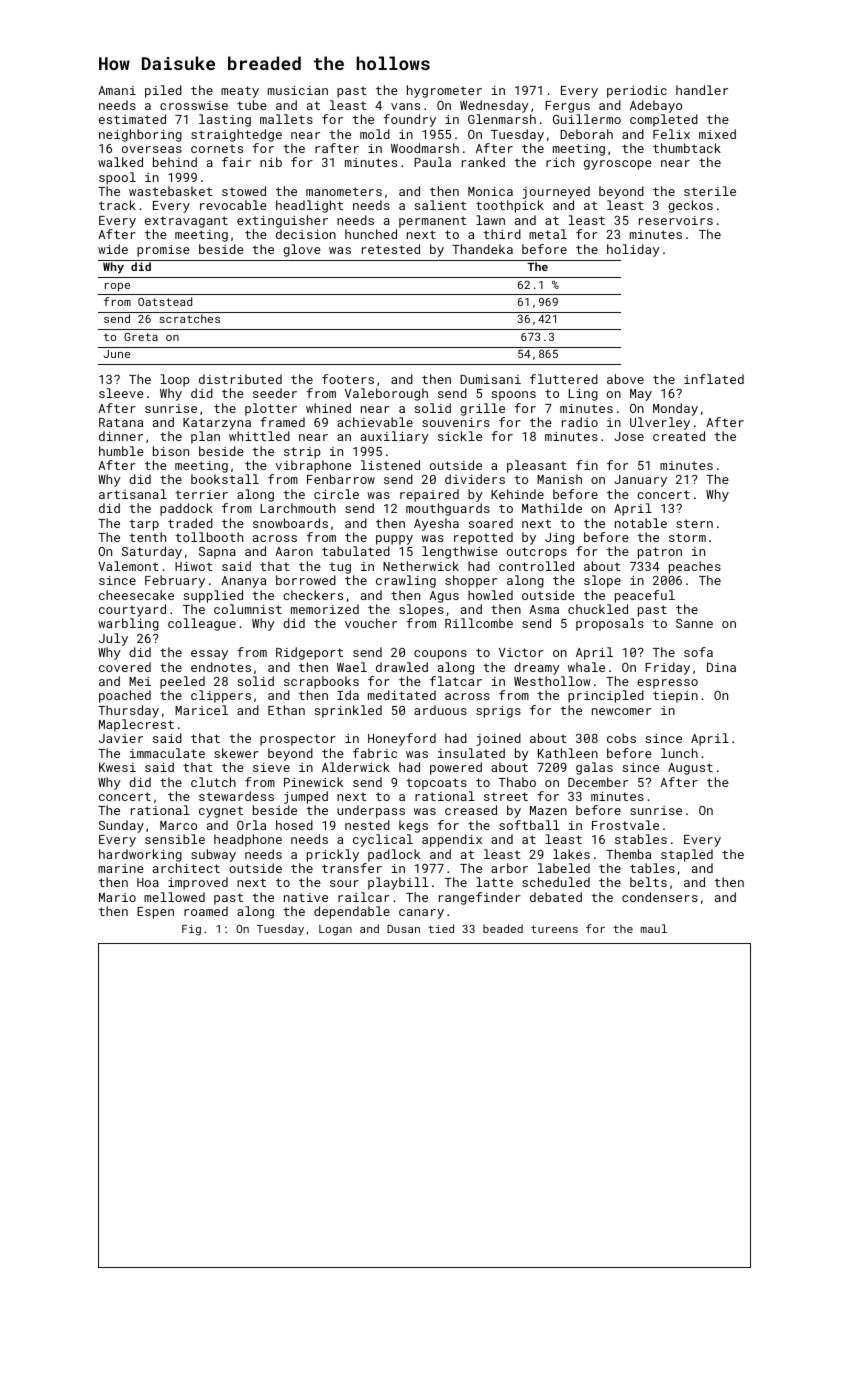 The height and width of the document is (1400, 849). I want to click on sieve, so click(271, 767).
